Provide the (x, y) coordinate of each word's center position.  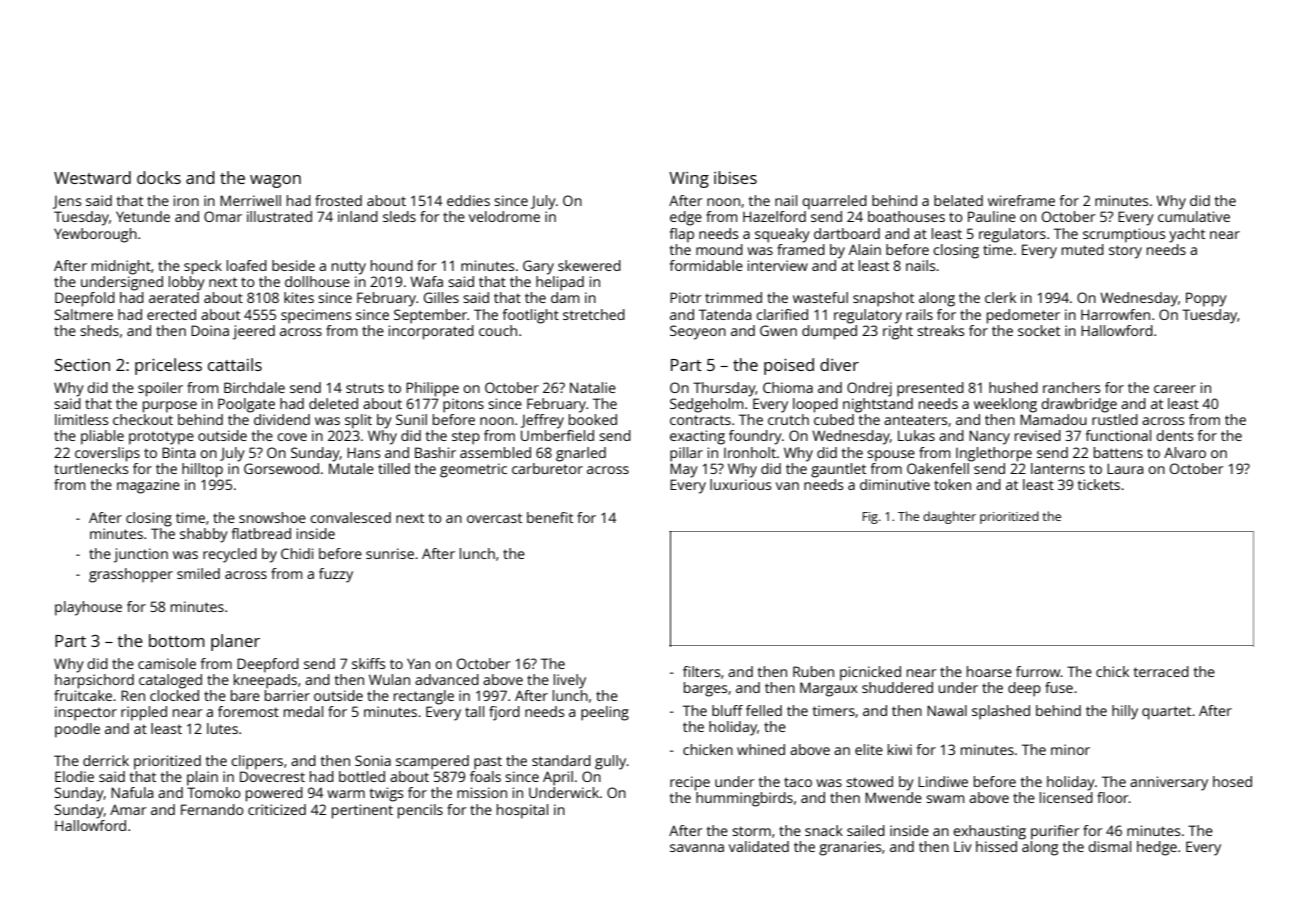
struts (365, 388)
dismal (1109, 846)
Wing (689, 180)
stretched (594, 314)
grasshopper (131, 575)
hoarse (989, 671)
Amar (128, 810)
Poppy (1206, 299)
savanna (697, 848)
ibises (735, 177)
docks (159, 177)
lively (570, 681)
